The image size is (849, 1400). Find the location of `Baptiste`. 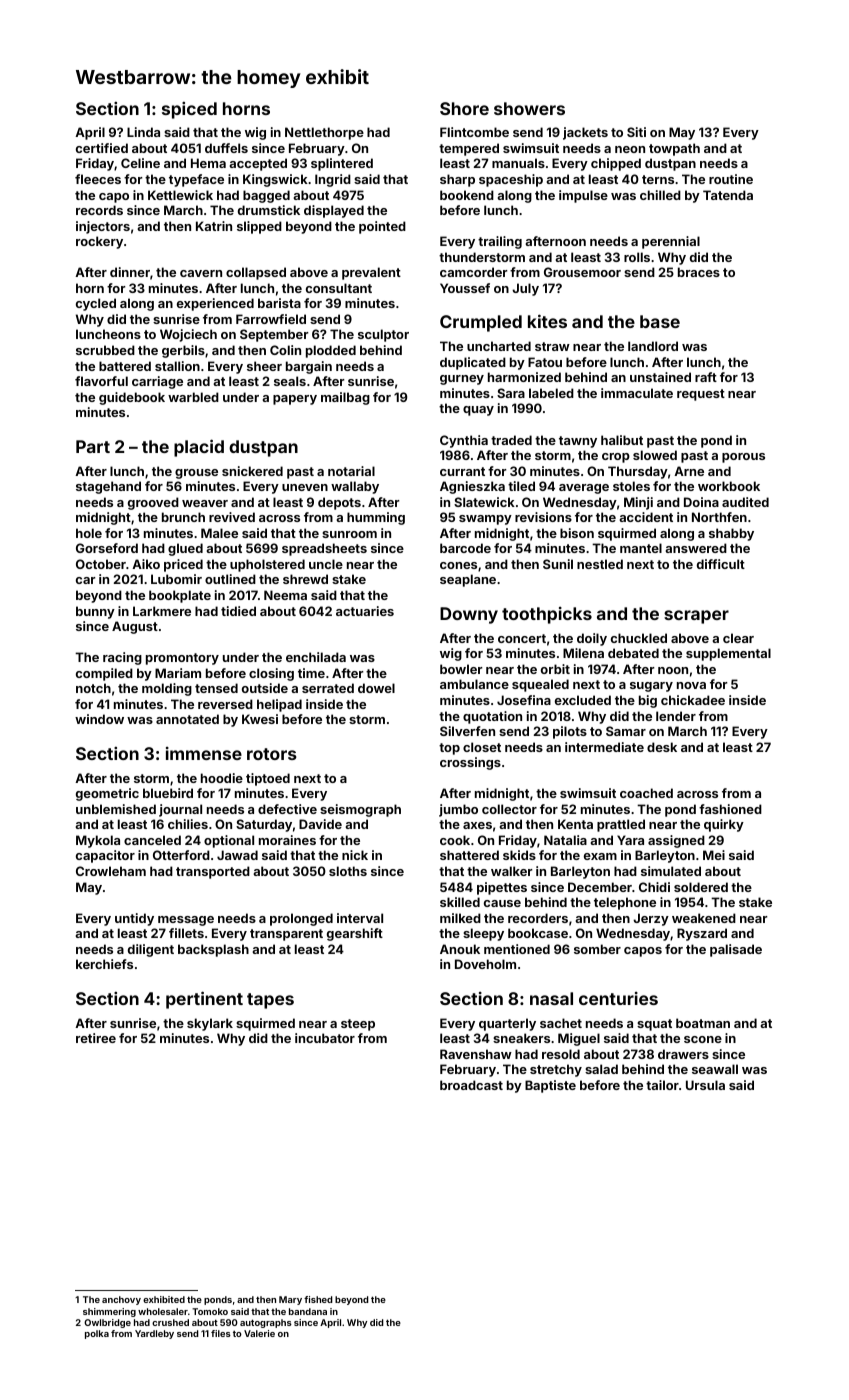

Baptiste is located at coordinates (550, 1086).
